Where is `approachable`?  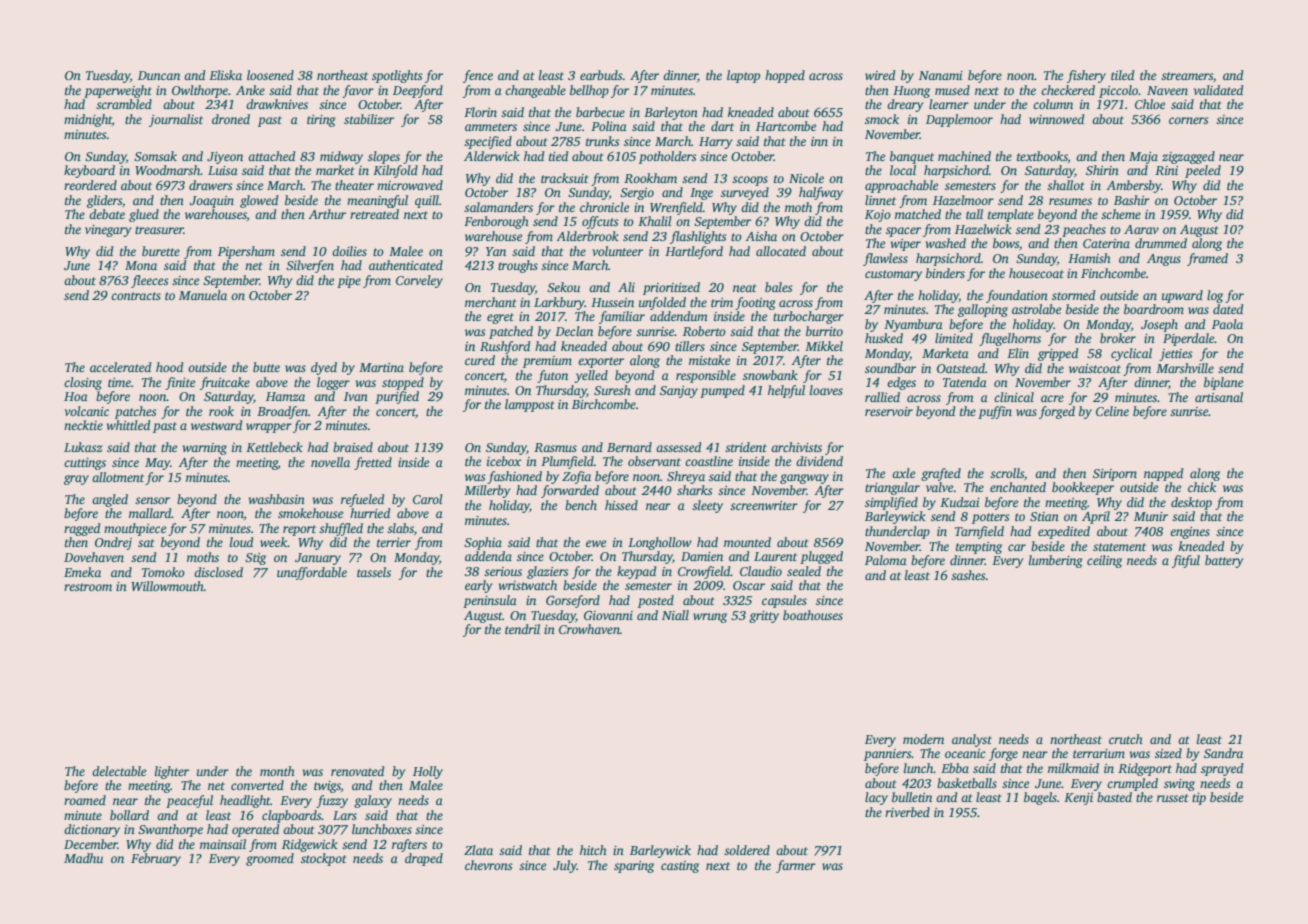 approachable is located at coordinates (901, 186).
